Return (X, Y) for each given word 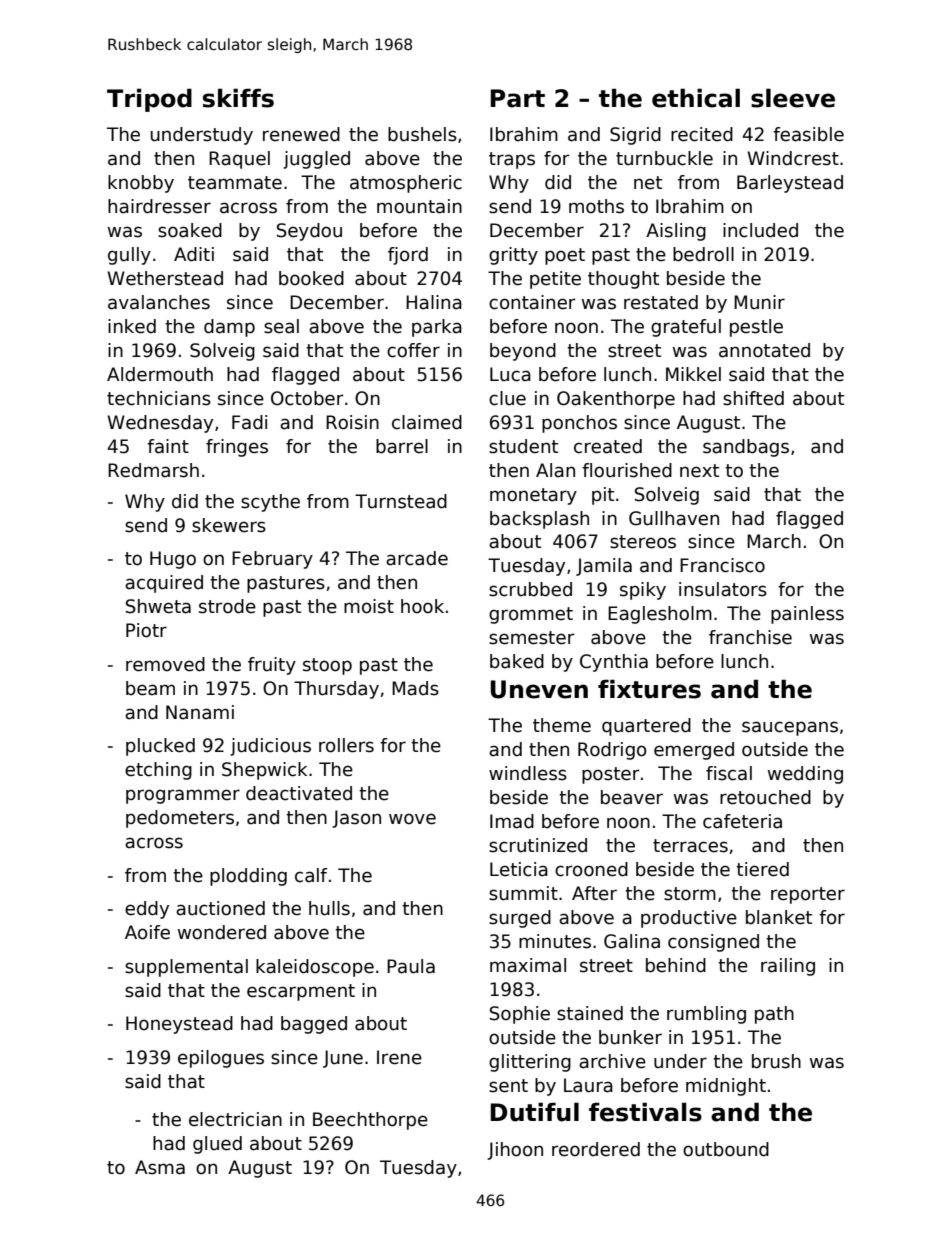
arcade (417, 558)
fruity (272, 666)
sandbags (746, 448)
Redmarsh (153, 470)
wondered (222, 932)
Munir (759, 302)
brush (776, 1061)
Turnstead (401, 501)
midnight (726, 1087)
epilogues (221, 1059)
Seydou (309, 232)
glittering (530, 1063)
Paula (411, 966)
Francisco (722, 565)
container (532, 302)
